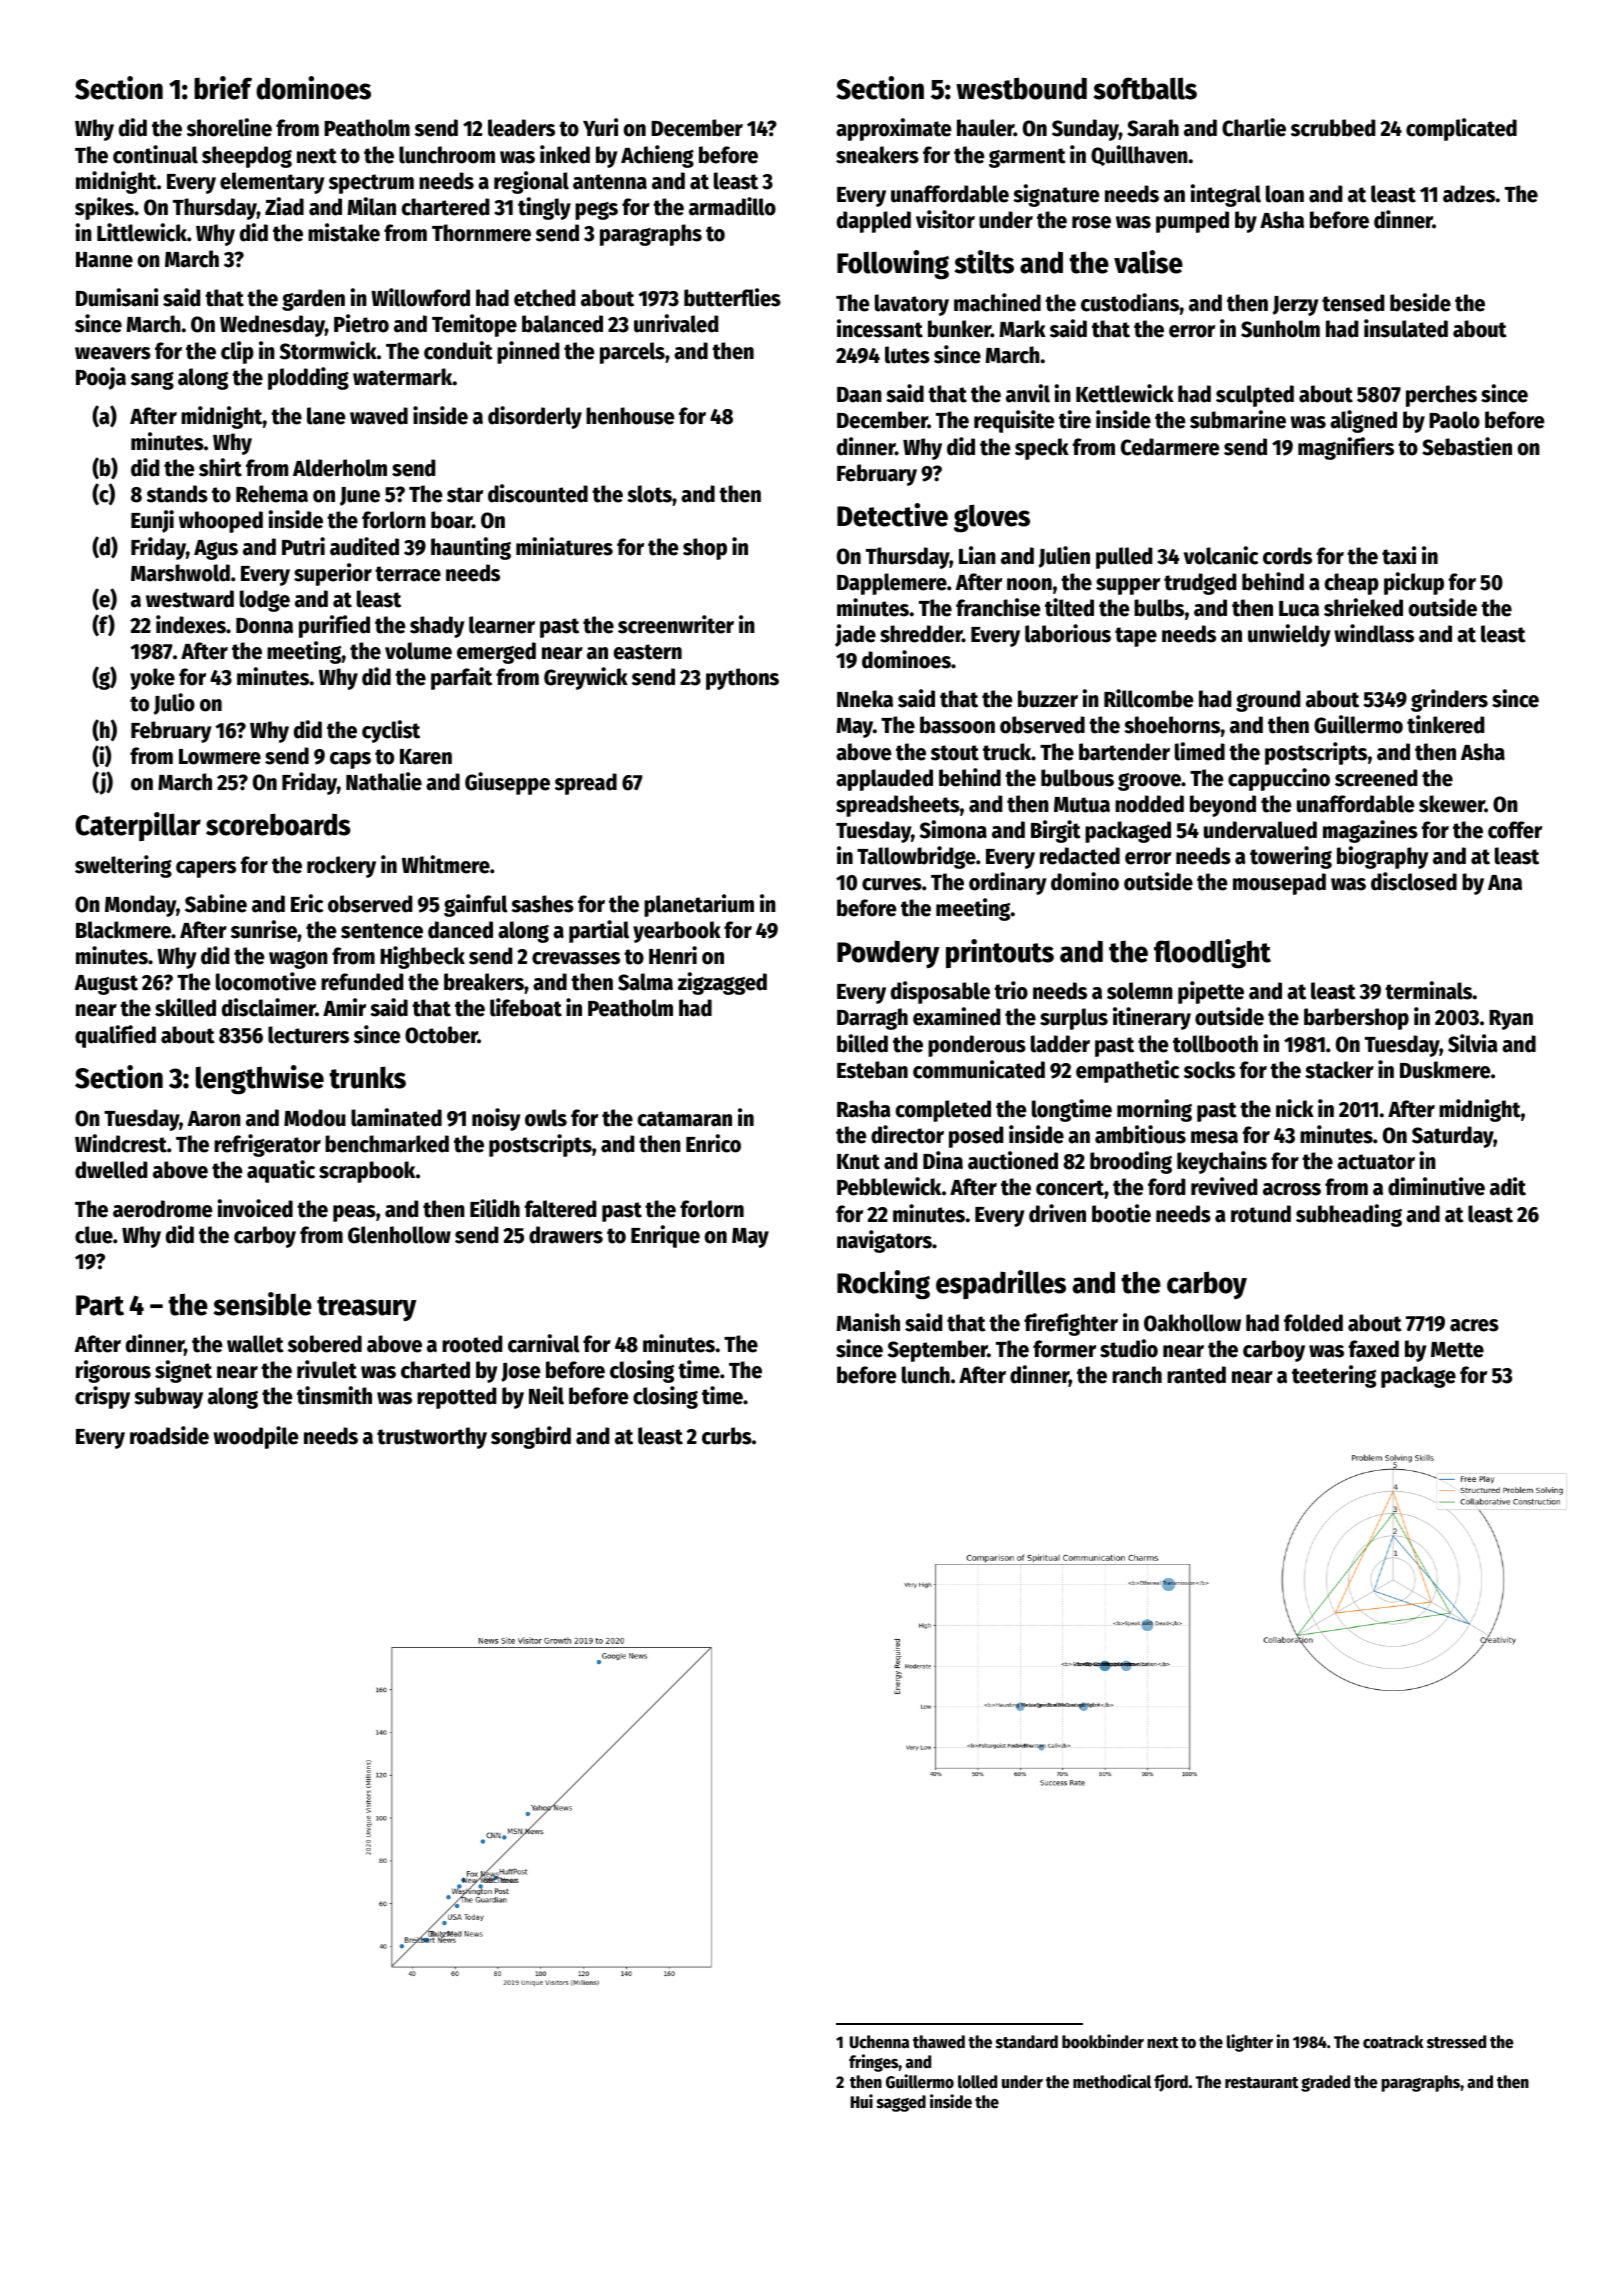 Image resolution: width=1620 pixels, height=2292 pixels. What do you see at coordinates (1064, 1349) in the image?
I see `former` at bounding box center [1064, 1349].
